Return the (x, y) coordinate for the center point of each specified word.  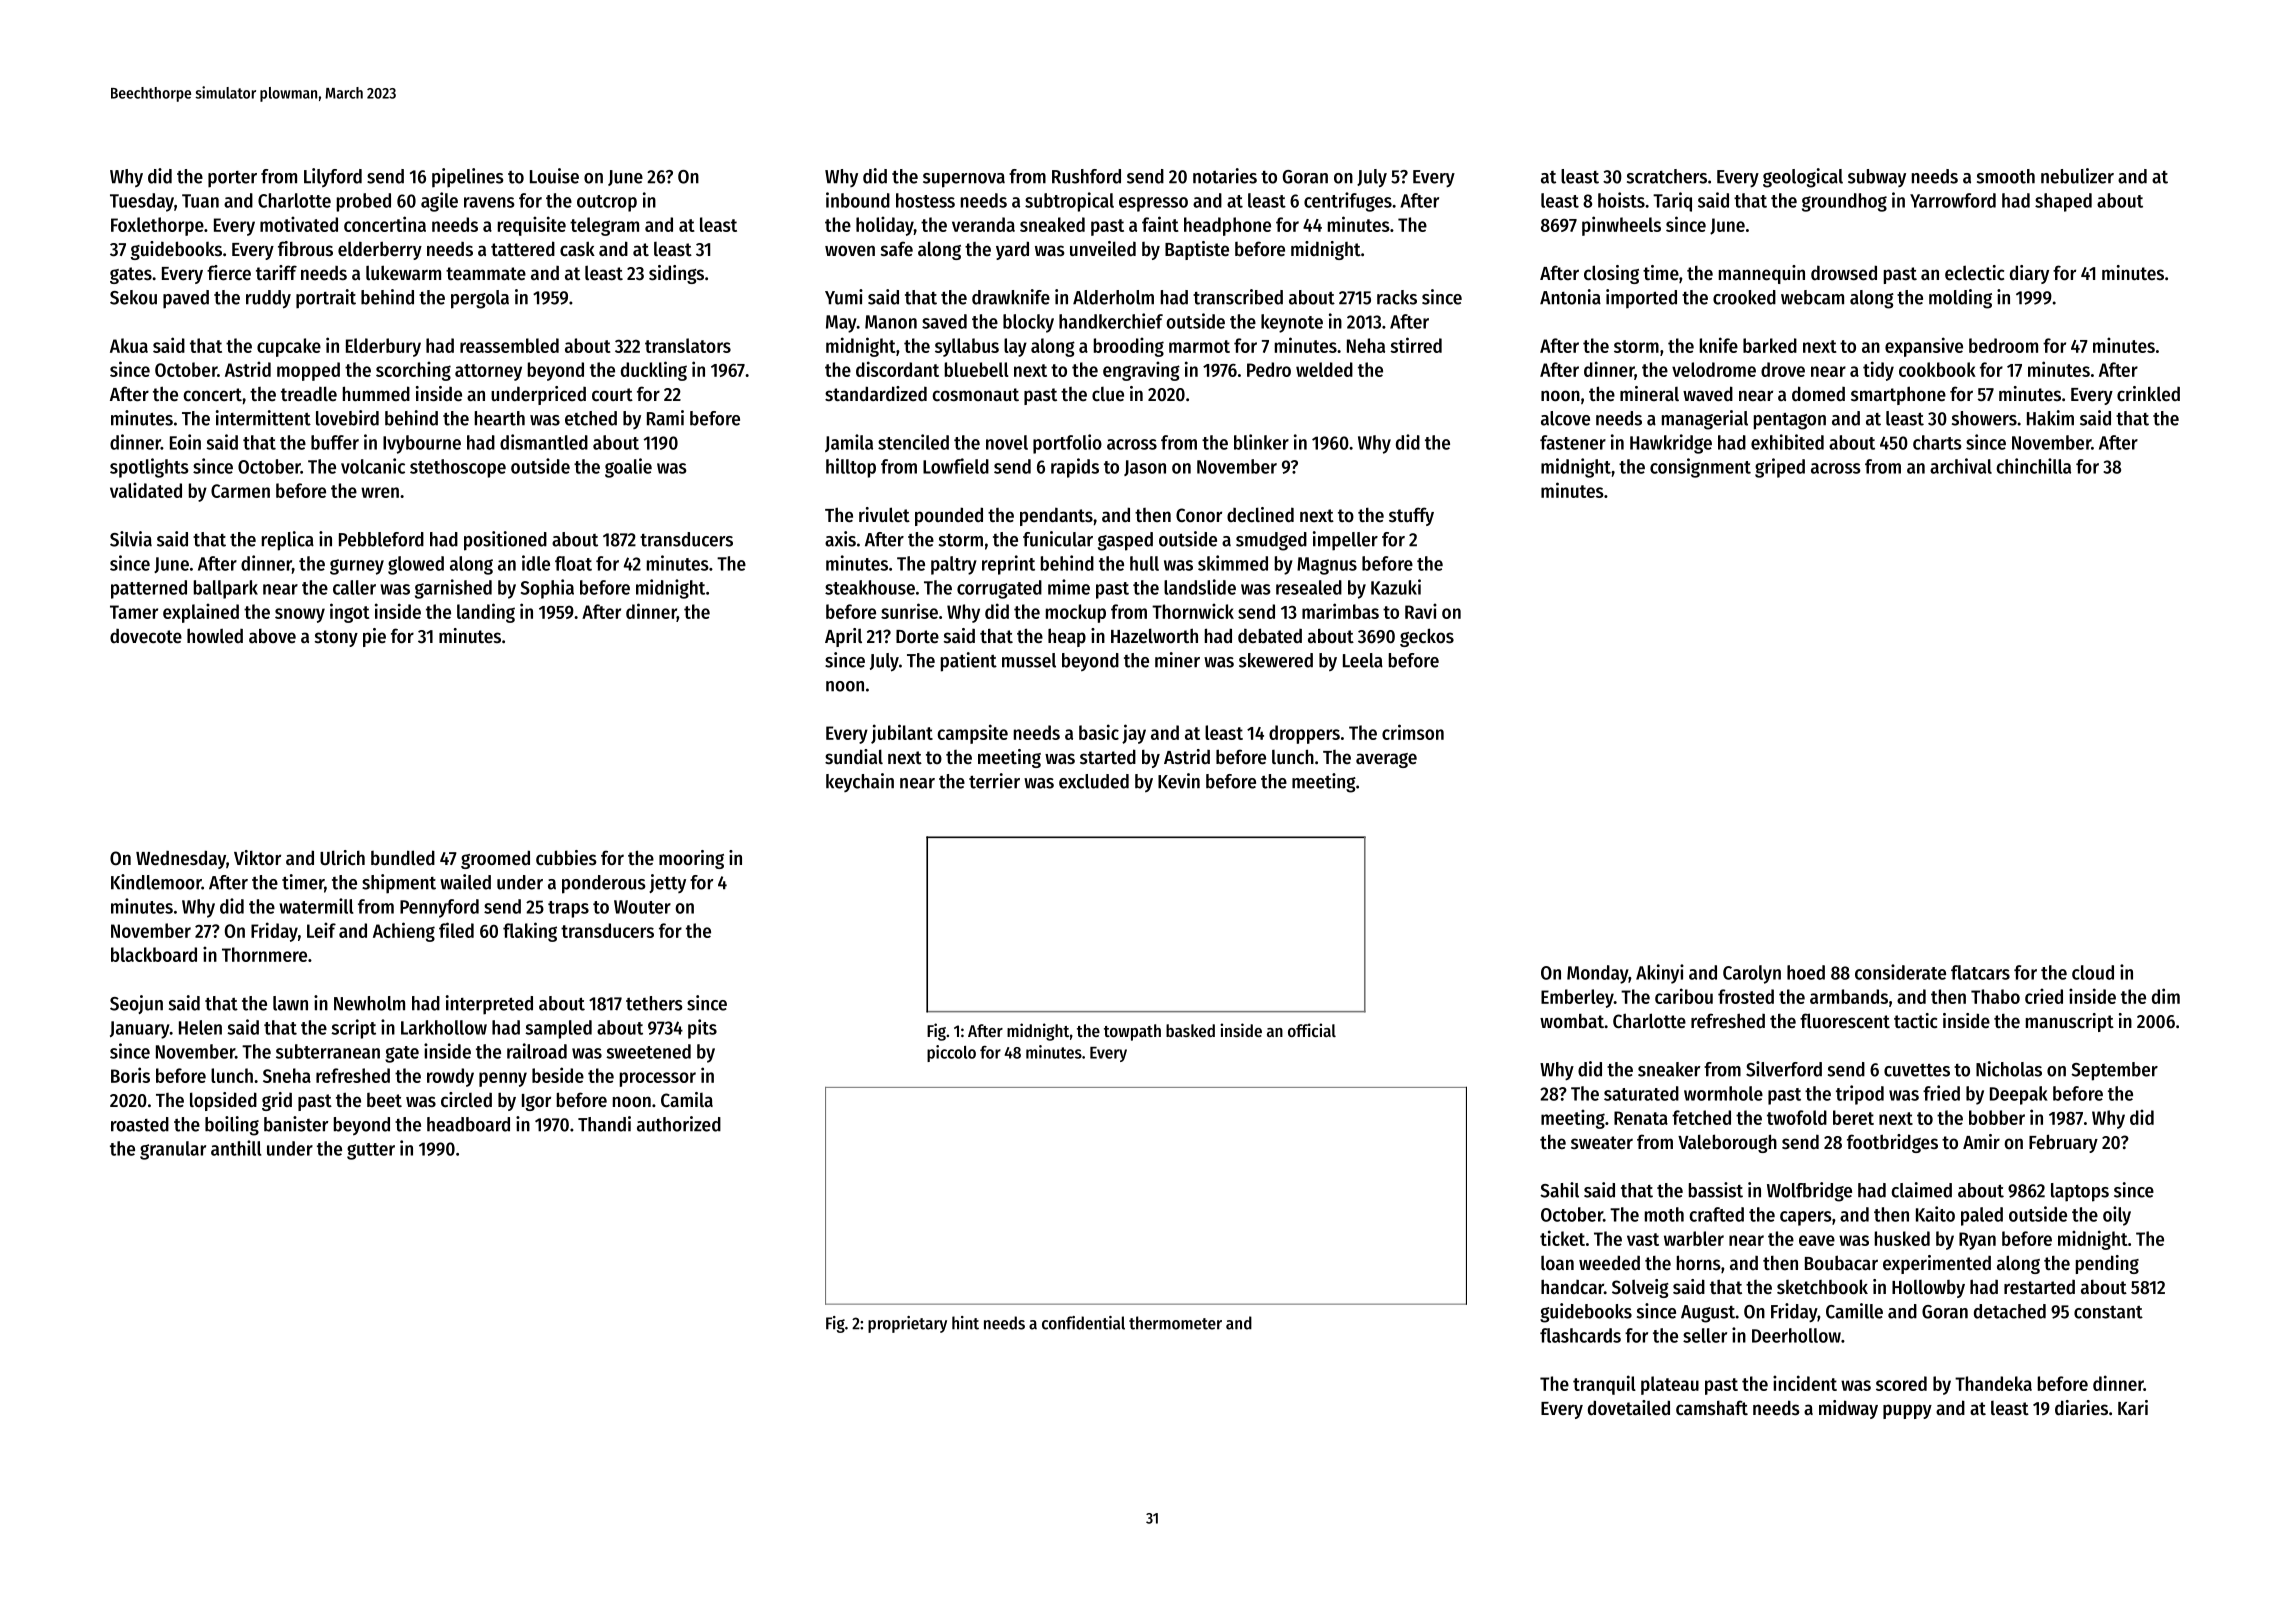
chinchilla (2033, 466)
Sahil (1559, 1190)
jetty (667, 883)
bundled (403, 858)
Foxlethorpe (157, 226)
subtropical (1069, 202)
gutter (371, 1151)
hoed (1806, 972)
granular (173, 1150)
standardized (876, 394)
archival (1961, 466)
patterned (149, 589)
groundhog (1844, 202)
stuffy (1411, 516)
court (612, 395)
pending (2107, 1264)
